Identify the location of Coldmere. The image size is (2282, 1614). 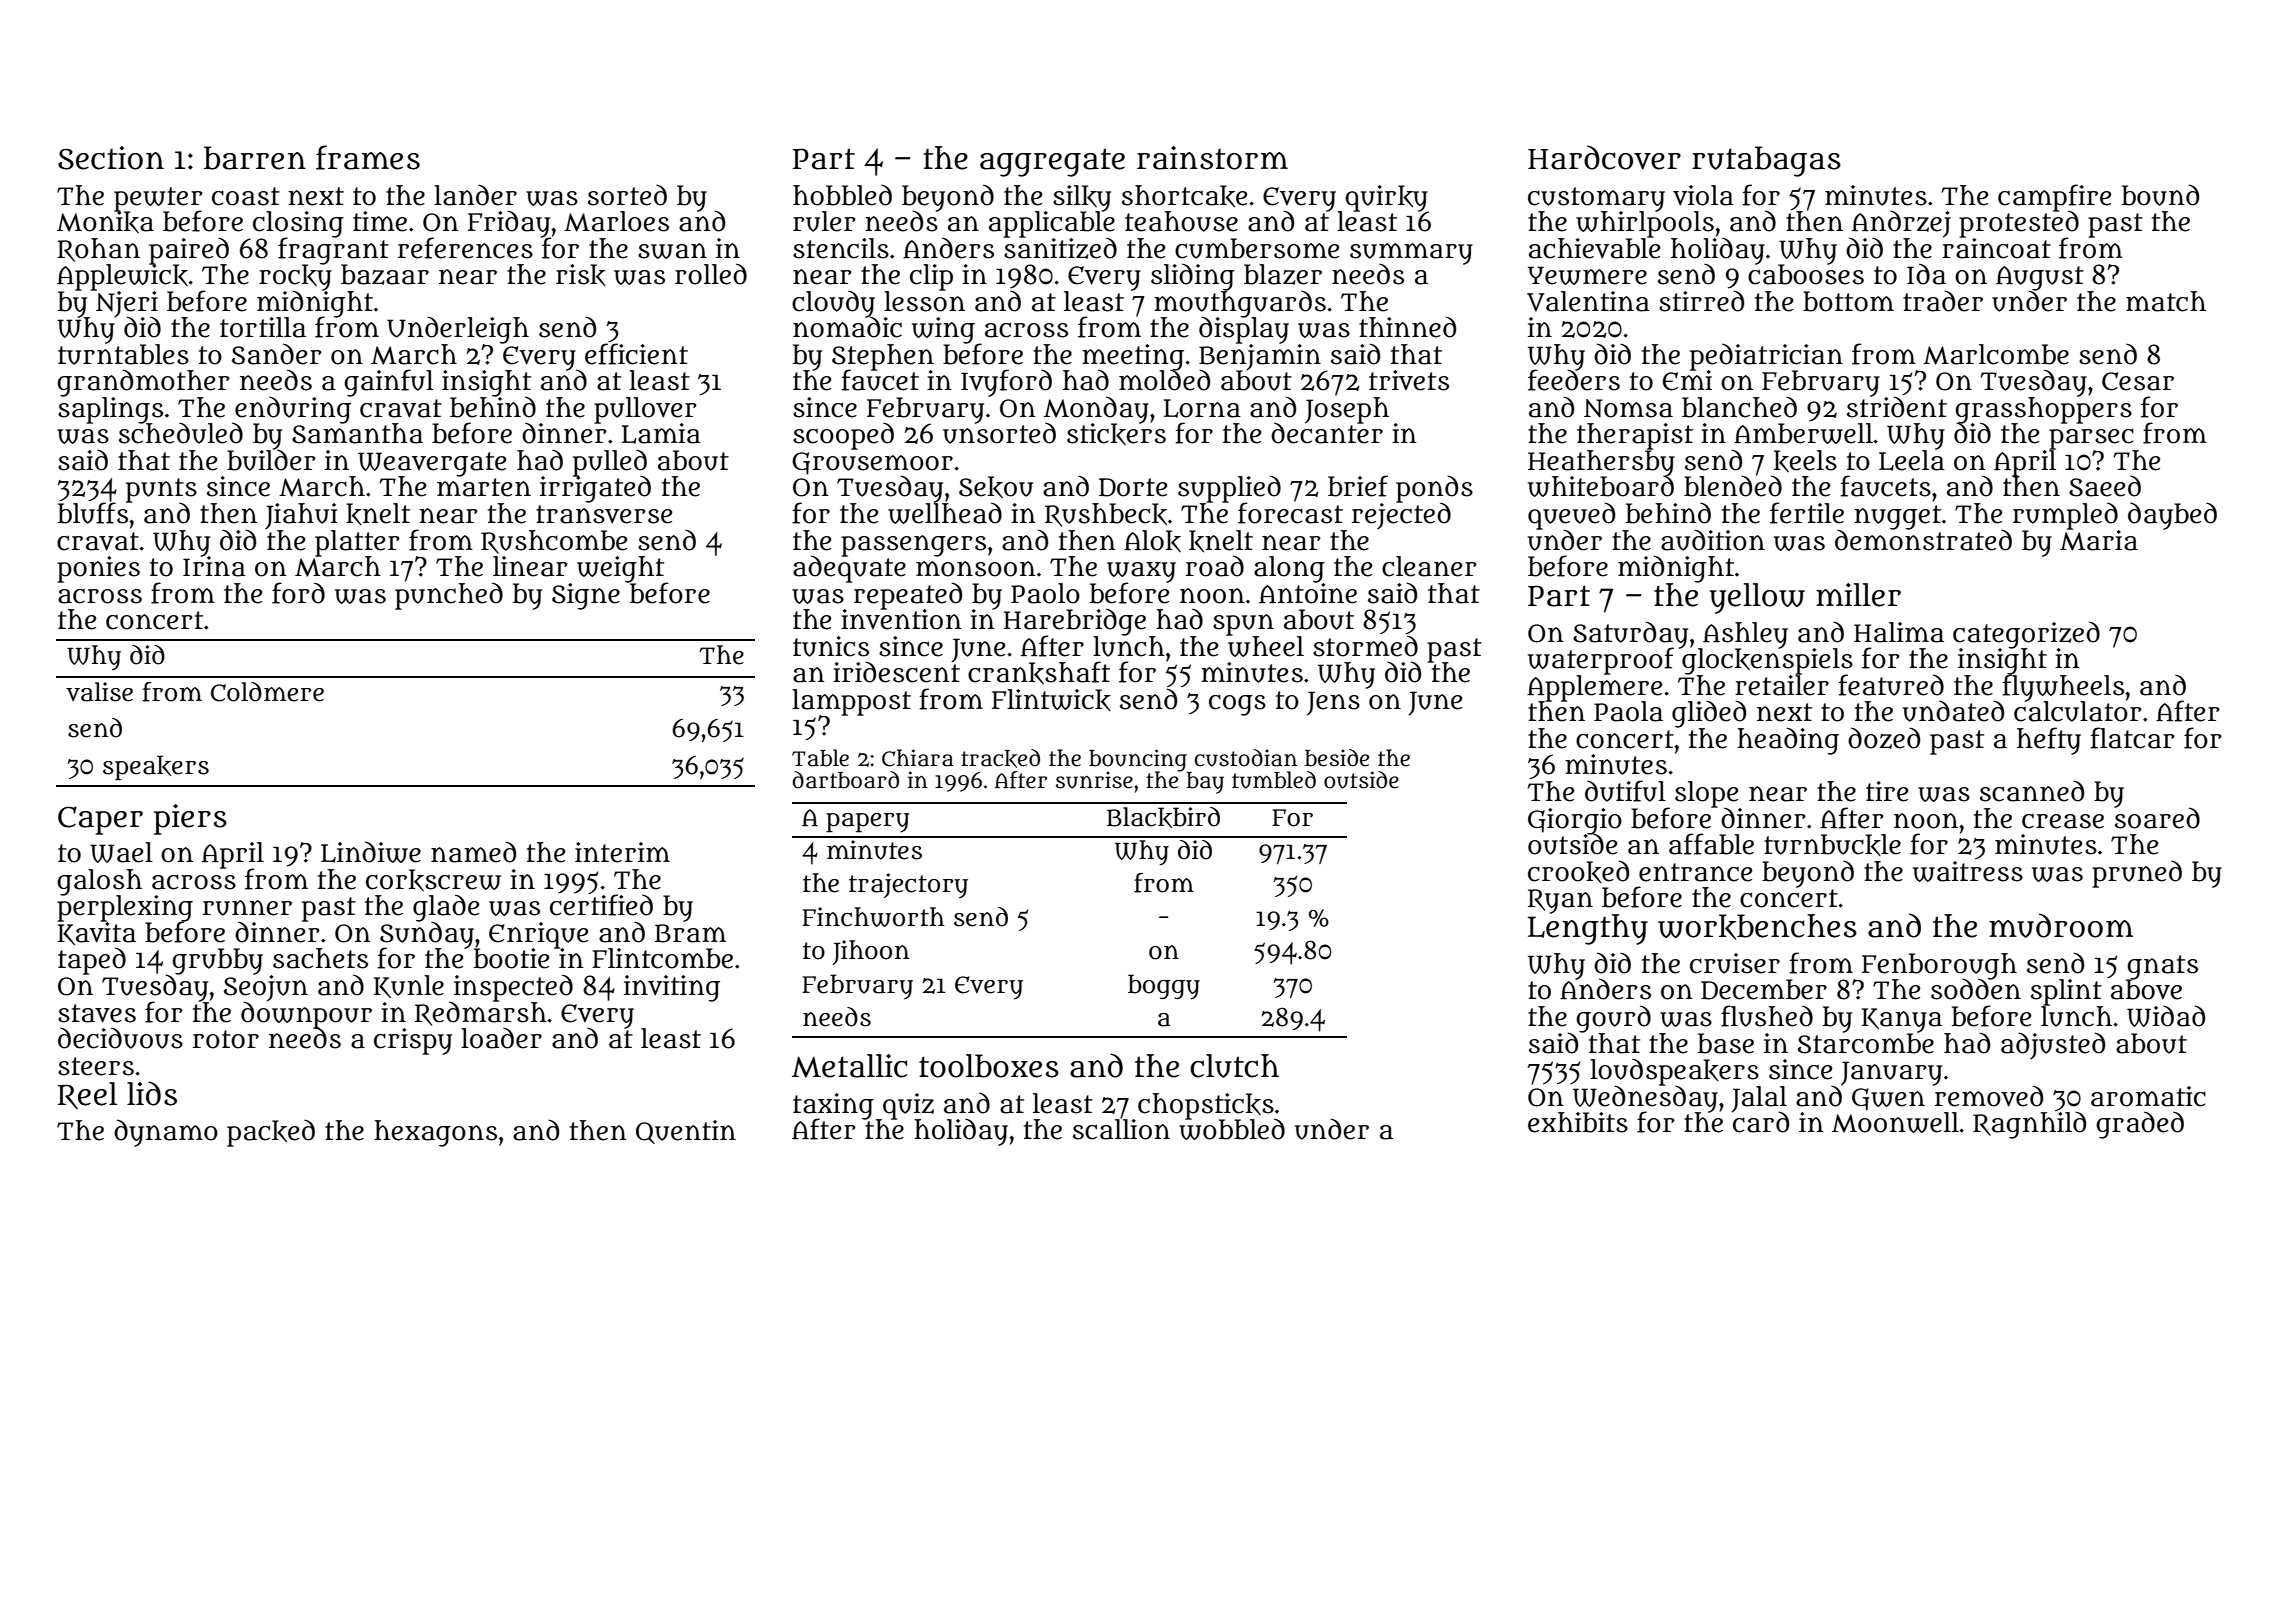
(267, 692).
